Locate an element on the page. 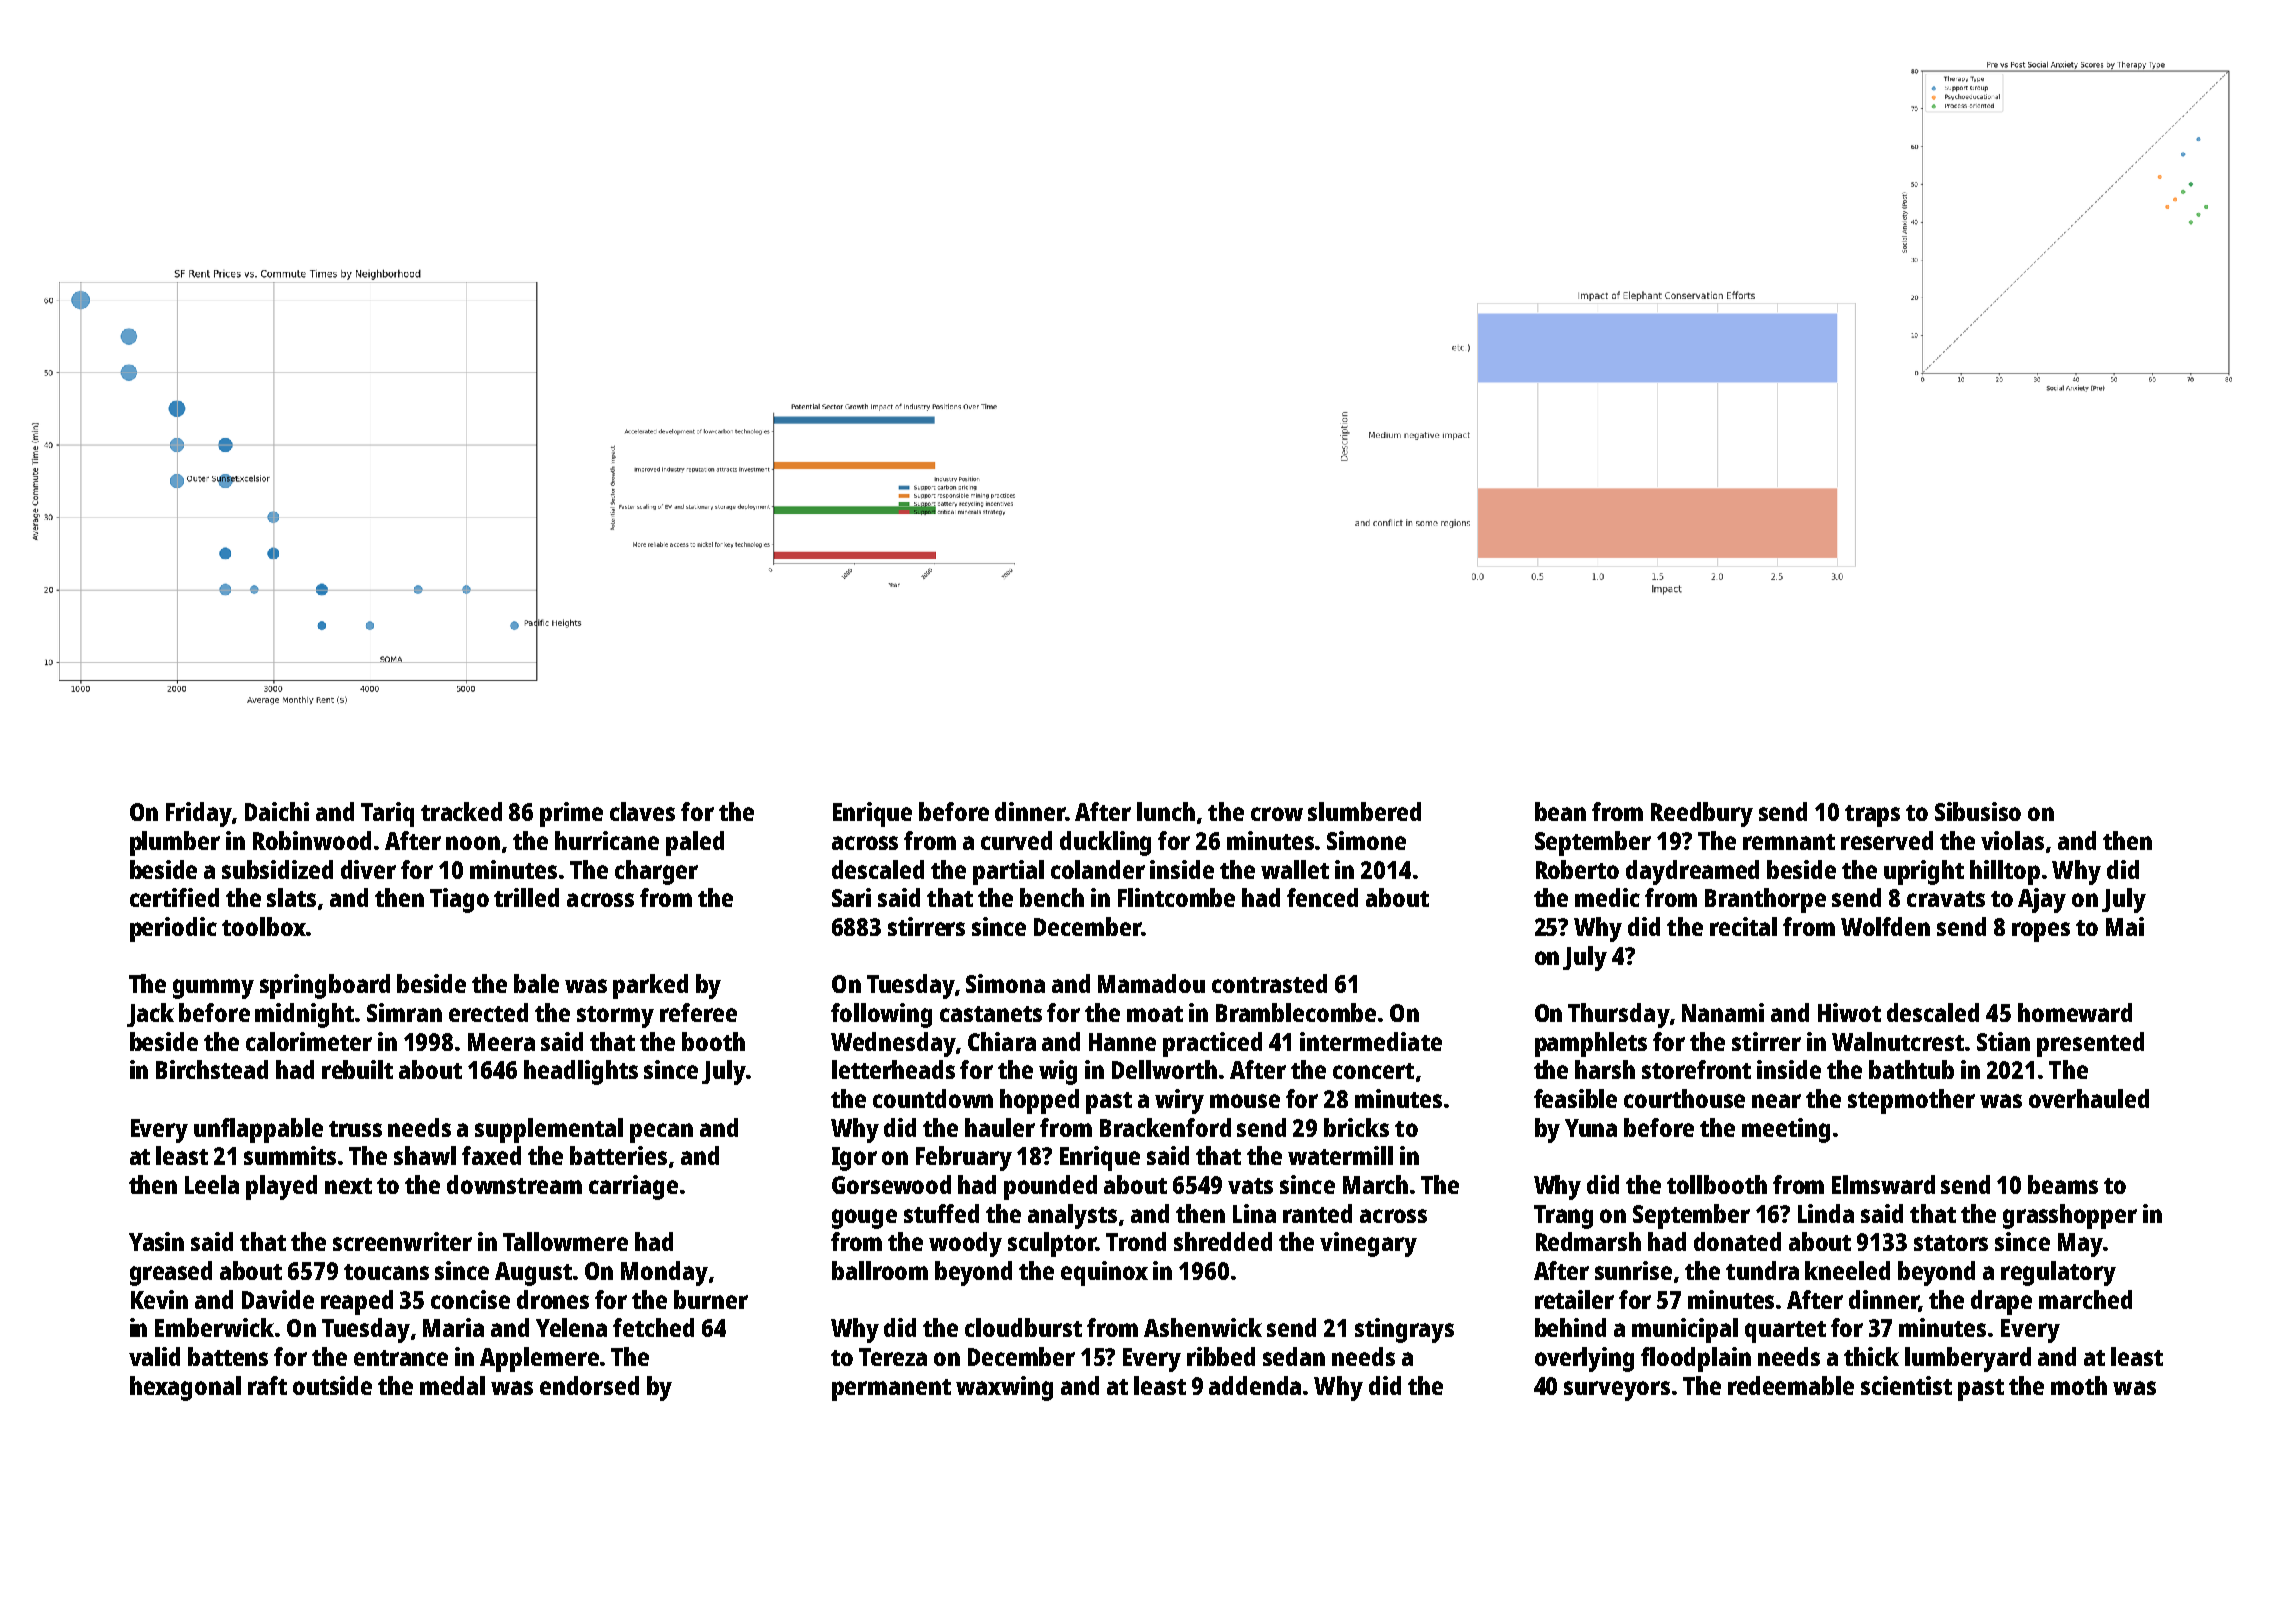 The height and width of the image is (1620, 2292). Hiwot is located at coordinates (1849, 1012).
